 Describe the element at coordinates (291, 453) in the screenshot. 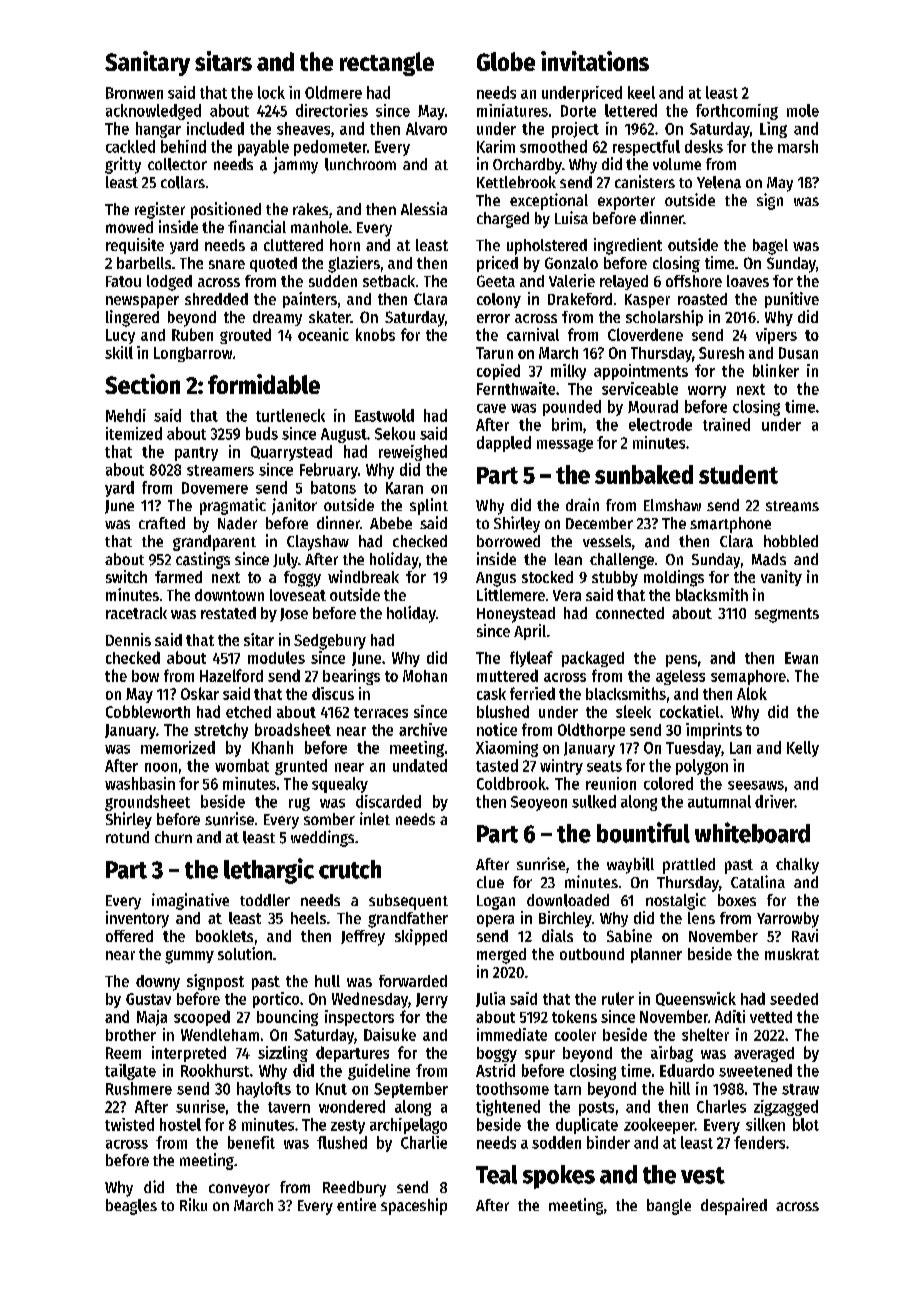

I see `Quarrystead` at that location.
